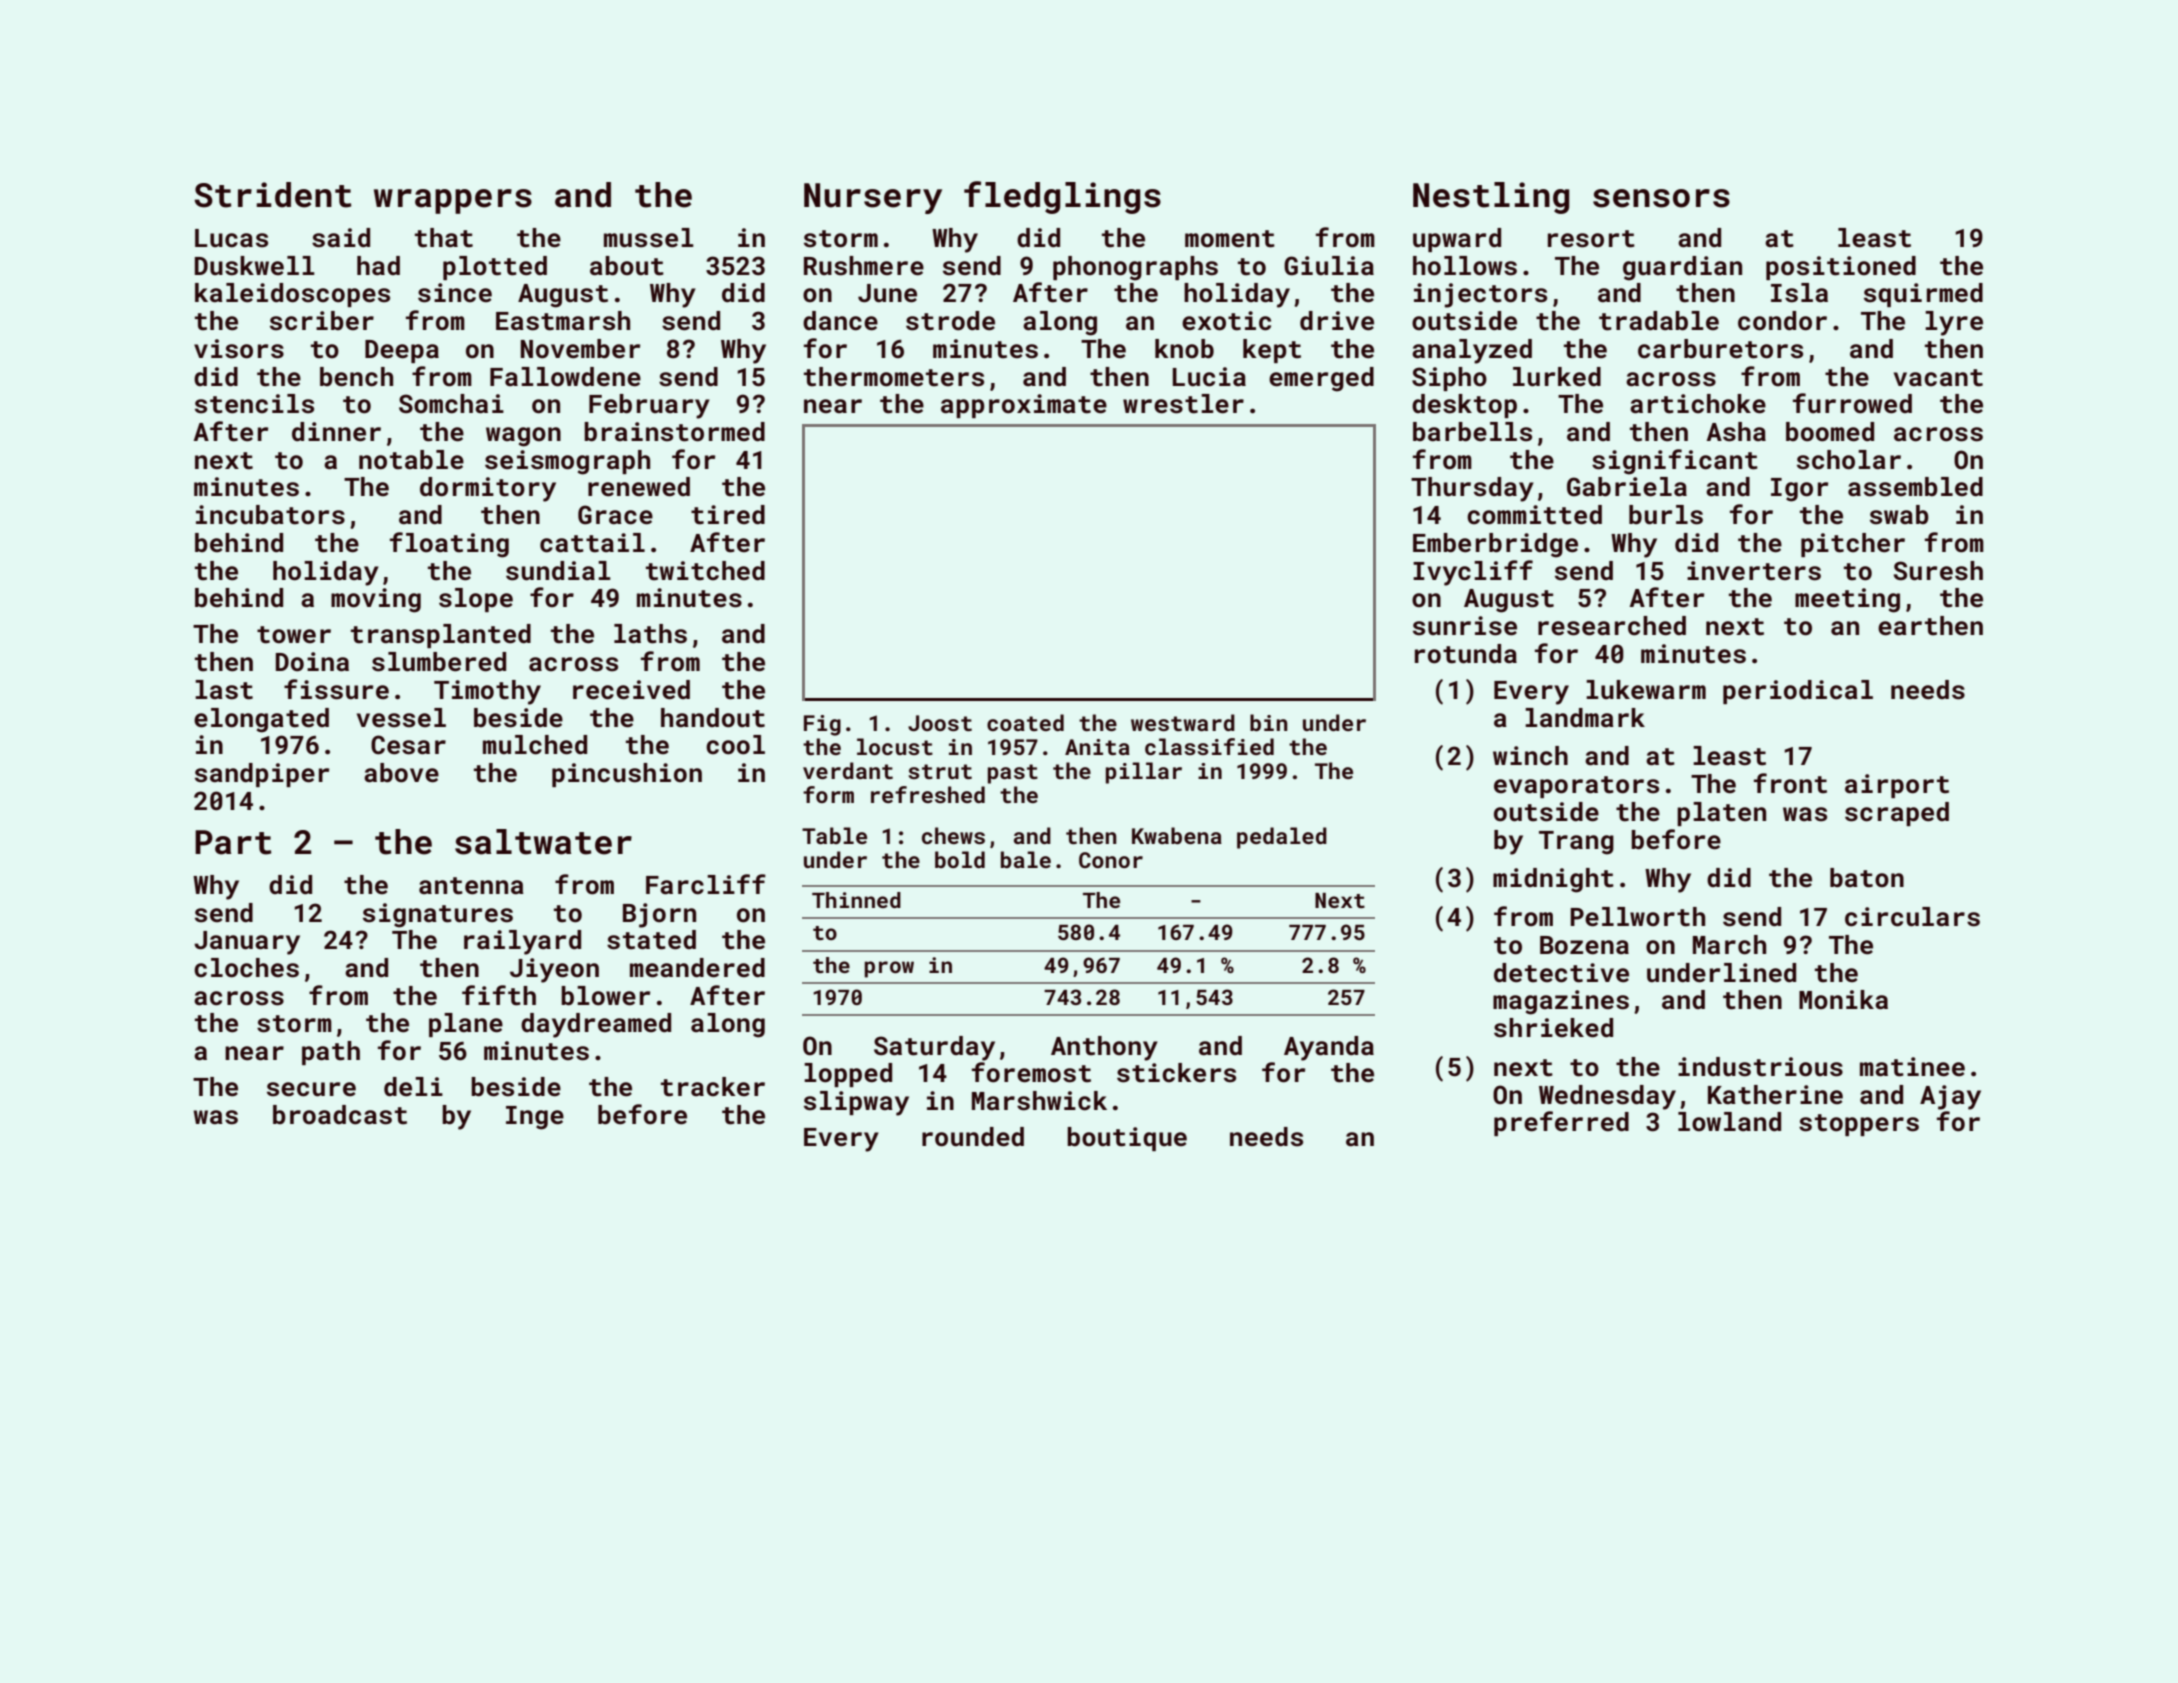  What do you see at coordinates (889, 969) in the image?
I see `prow` at bounding box center [889, 969].
